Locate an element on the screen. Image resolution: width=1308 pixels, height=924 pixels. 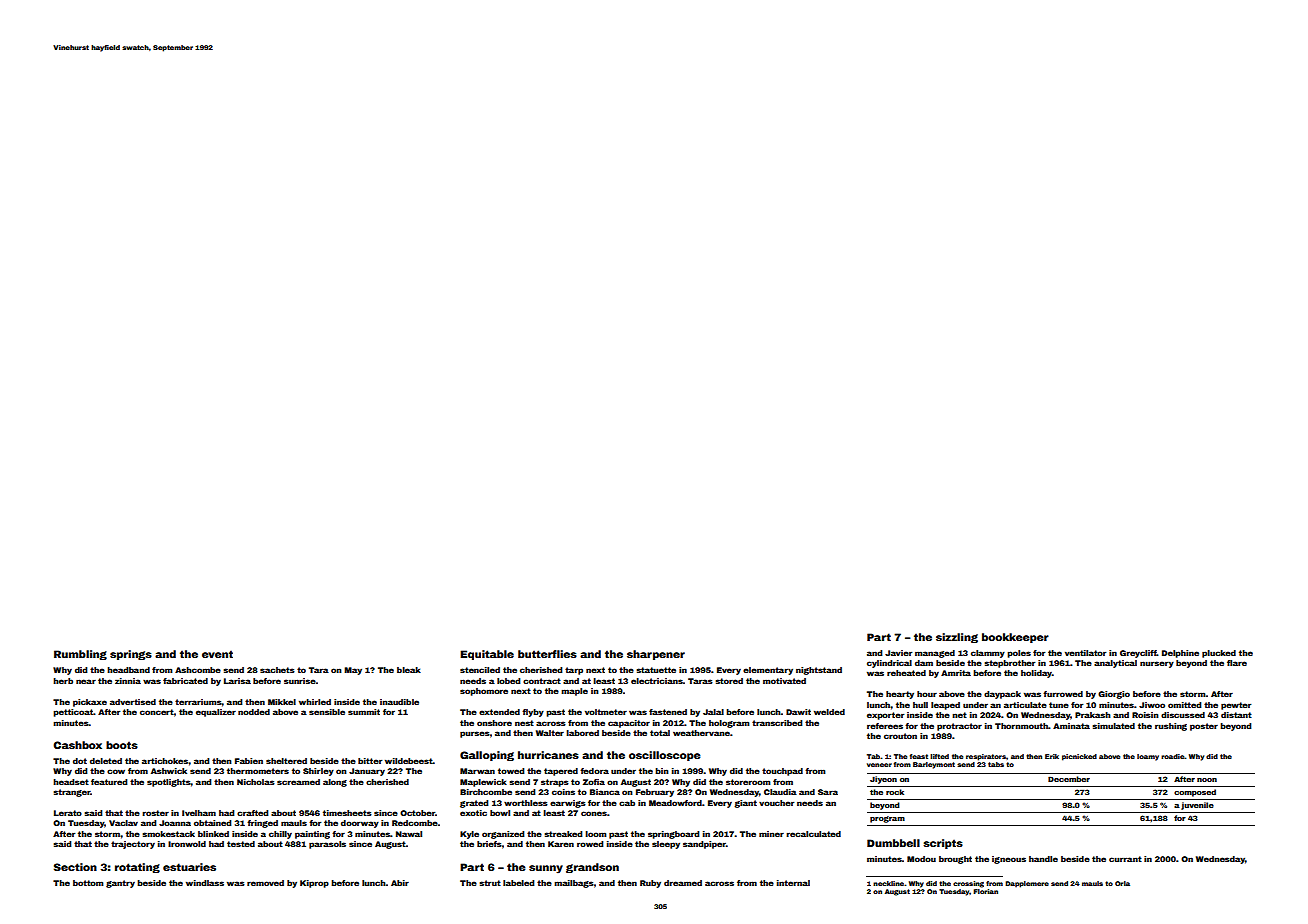
along is located at coordinates (335, 783).
